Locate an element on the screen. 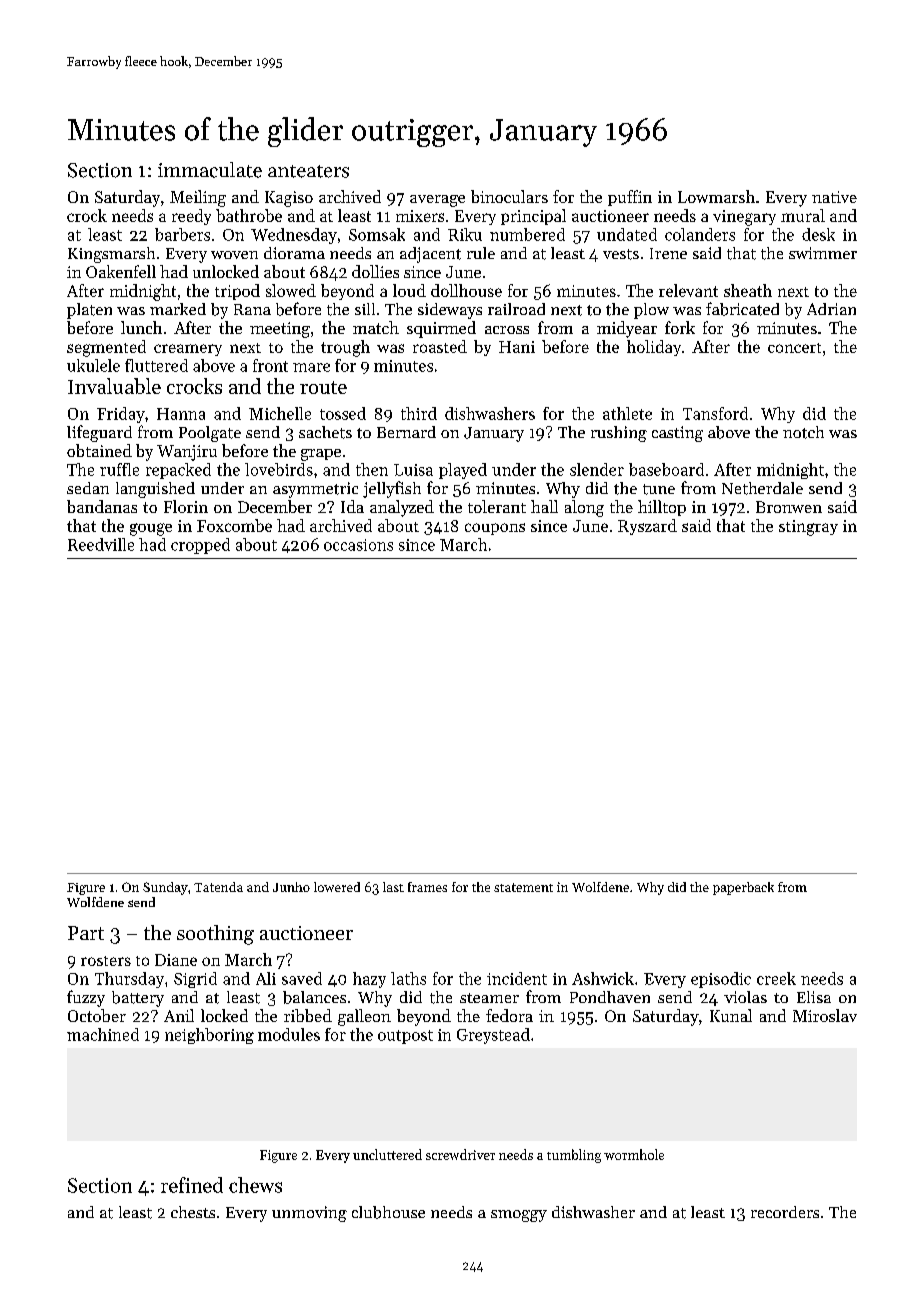 This screenshot has width=924, height=1308. paperback is located at coordinates (743, 888).
